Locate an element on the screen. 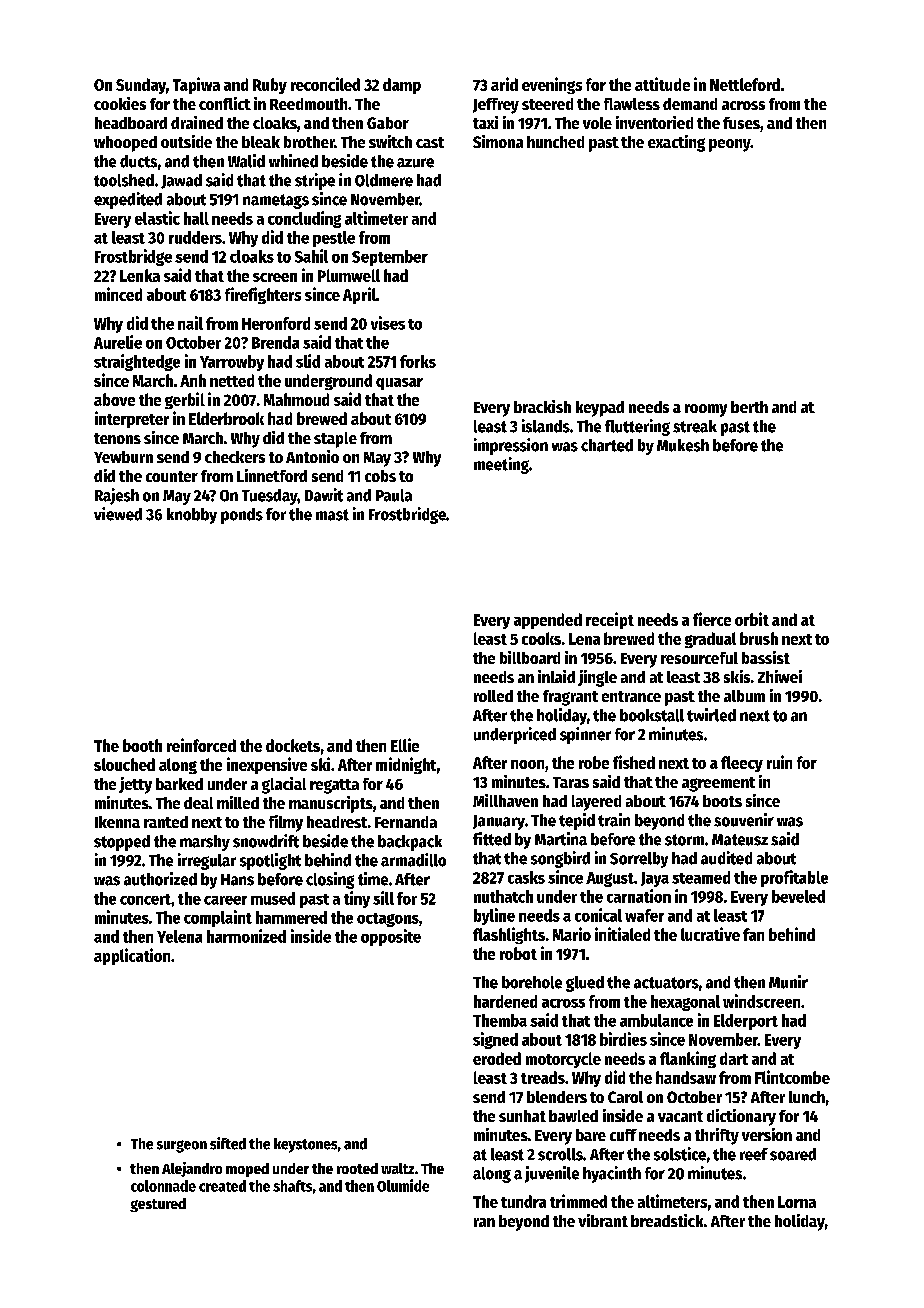  ambulance is located at coordinates (656, 1020).
